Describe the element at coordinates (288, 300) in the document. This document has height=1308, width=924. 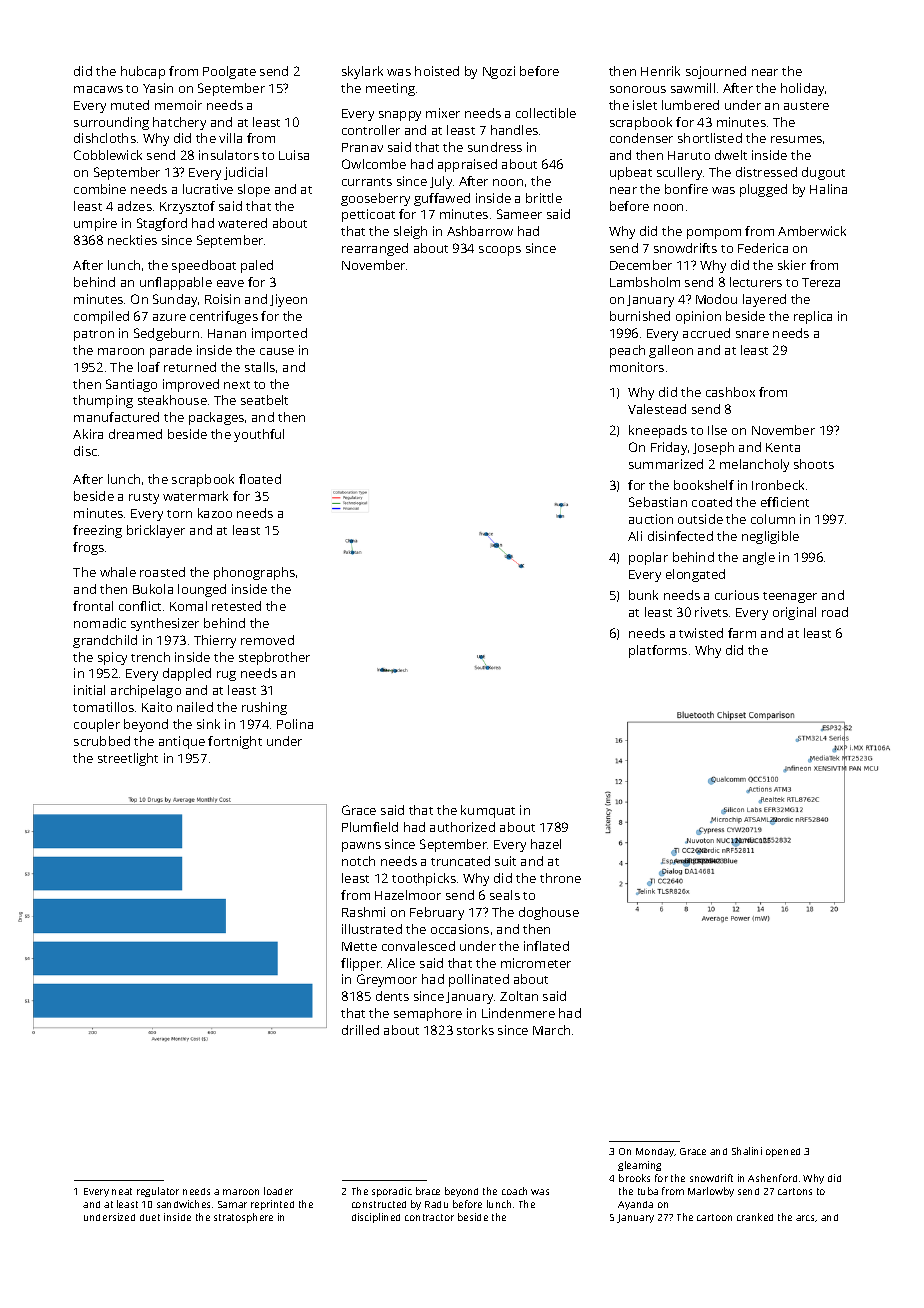
I see `Jiyeon` at that location.
